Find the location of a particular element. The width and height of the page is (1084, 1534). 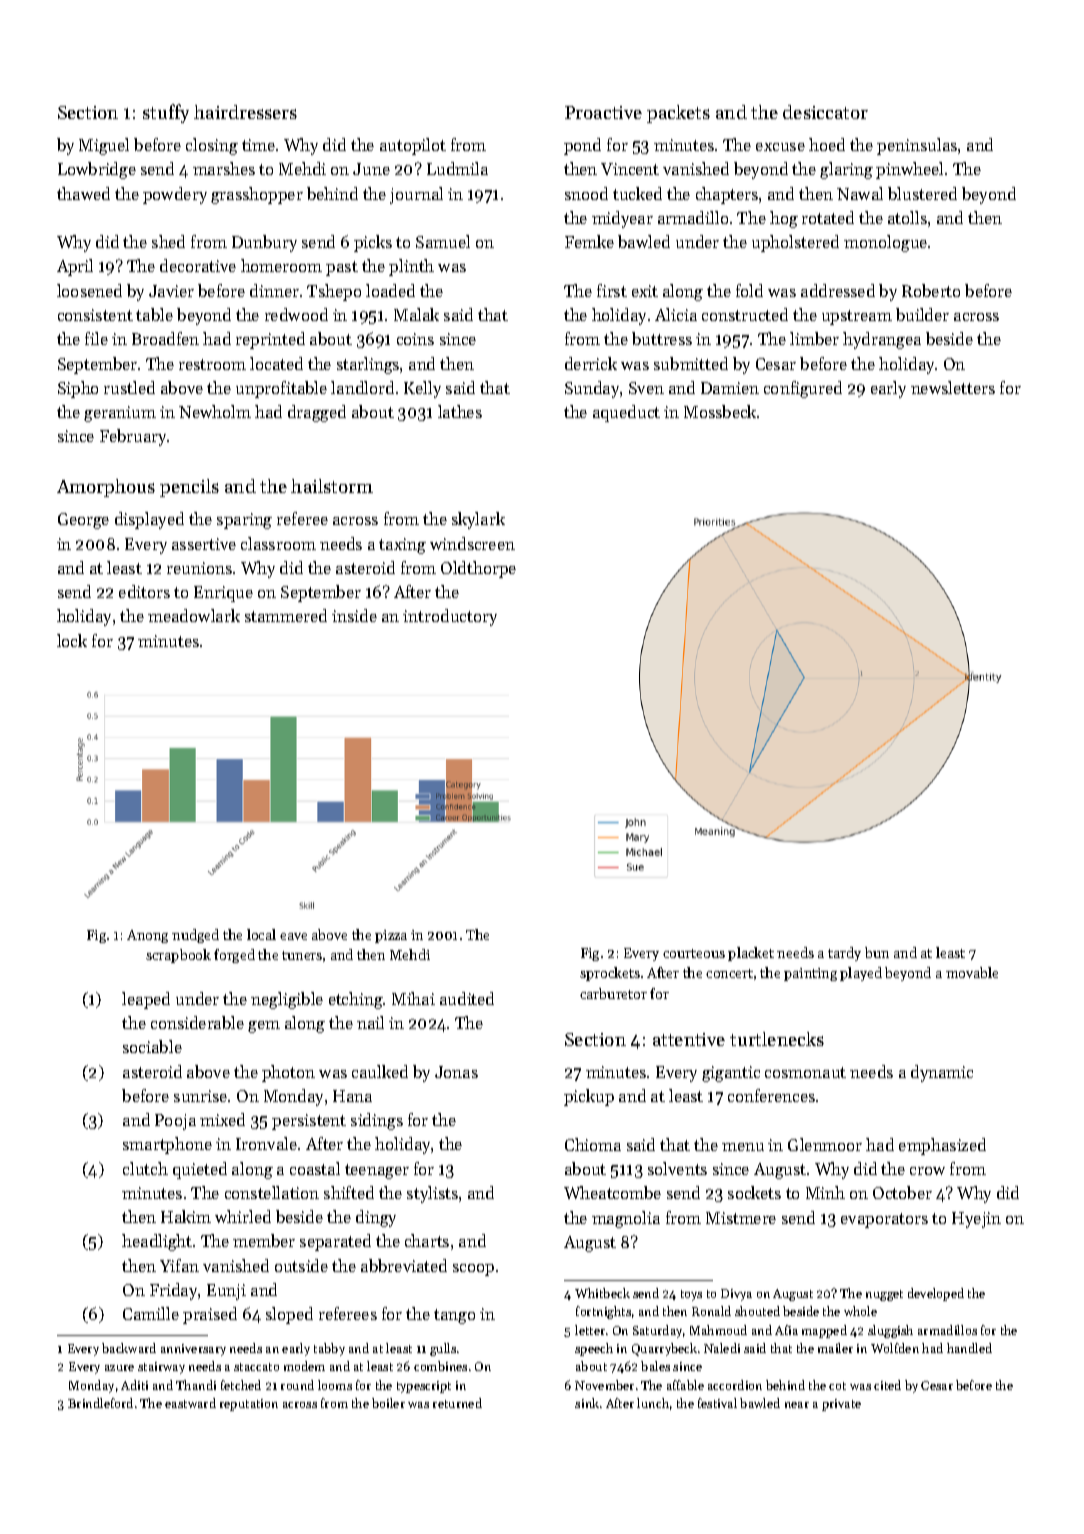

blustered is located at coordinates (922, 193).
